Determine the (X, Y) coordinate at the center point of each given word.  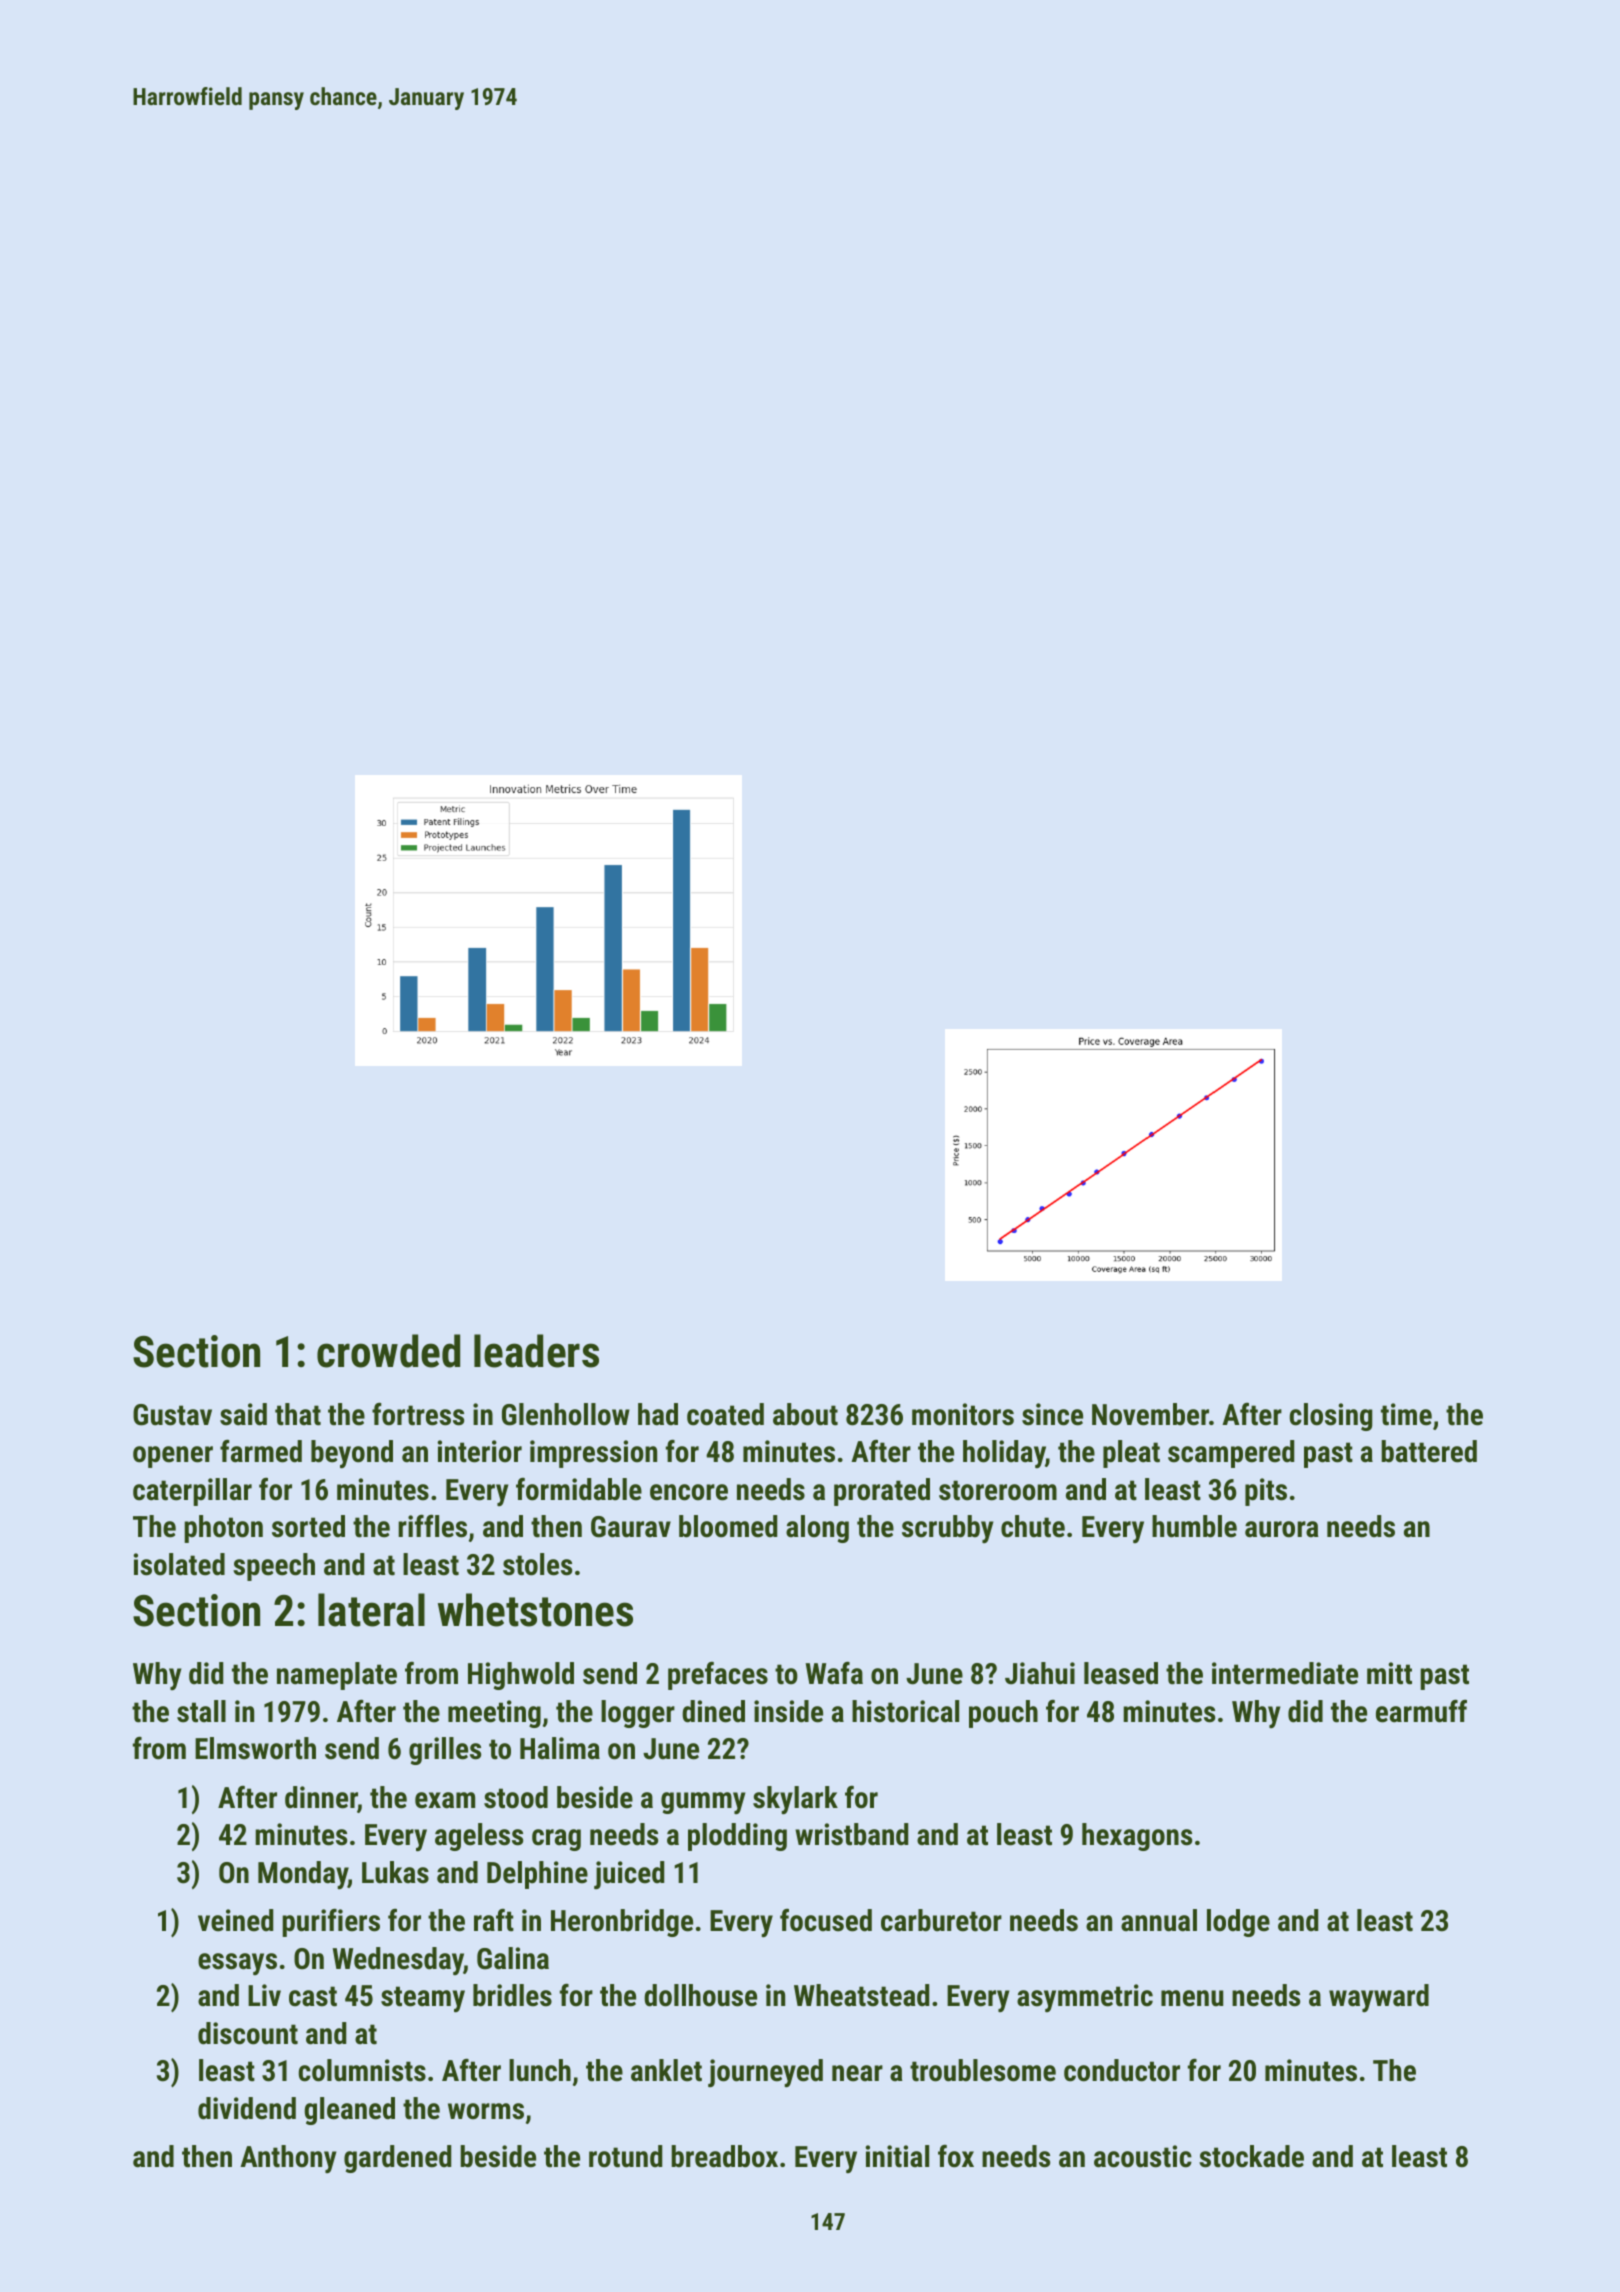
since (1052, 1414)
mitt (1389, 1673)
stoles (537, 1564)
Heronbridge (622, 1923)
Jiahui (1040, 1673)
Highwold (521, 1676)
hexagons (1137, 1837)
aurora (1282, 1529)
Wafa (834, 1673)
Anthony (288, 2159)
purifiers (331, 1923)
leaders (536, 1351)
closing (1331, 1417)
